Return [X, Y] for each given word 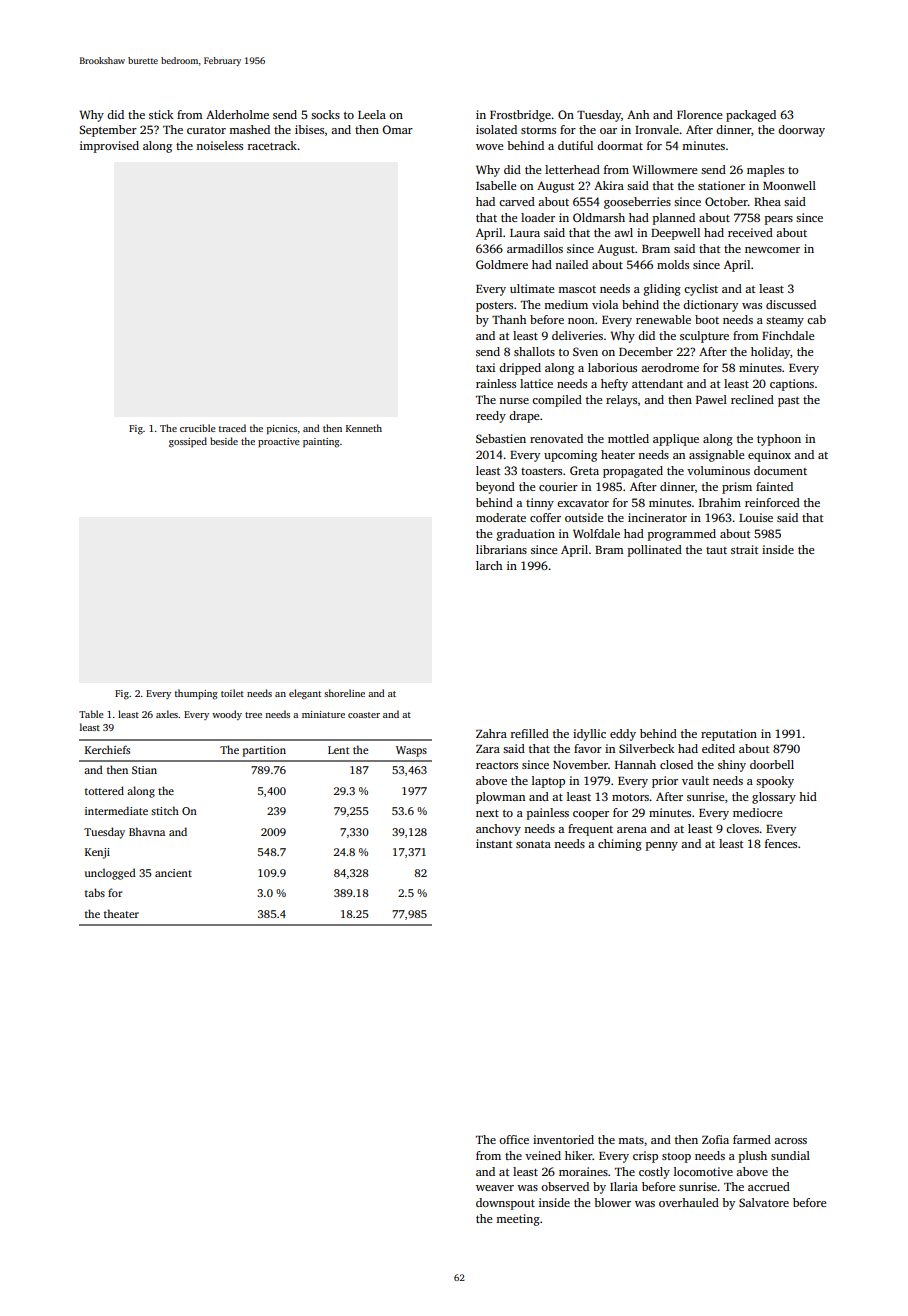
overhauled [689, 1202]
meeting [518, 1220]
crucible [198, 428]
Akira [609, 185]
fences [781, 843]
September [108, 131]
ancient [173, 873]
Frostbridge [520, 116]
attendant [657, 383]
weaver [495, 1188]
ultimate [532, 288]
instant [494, 843]
